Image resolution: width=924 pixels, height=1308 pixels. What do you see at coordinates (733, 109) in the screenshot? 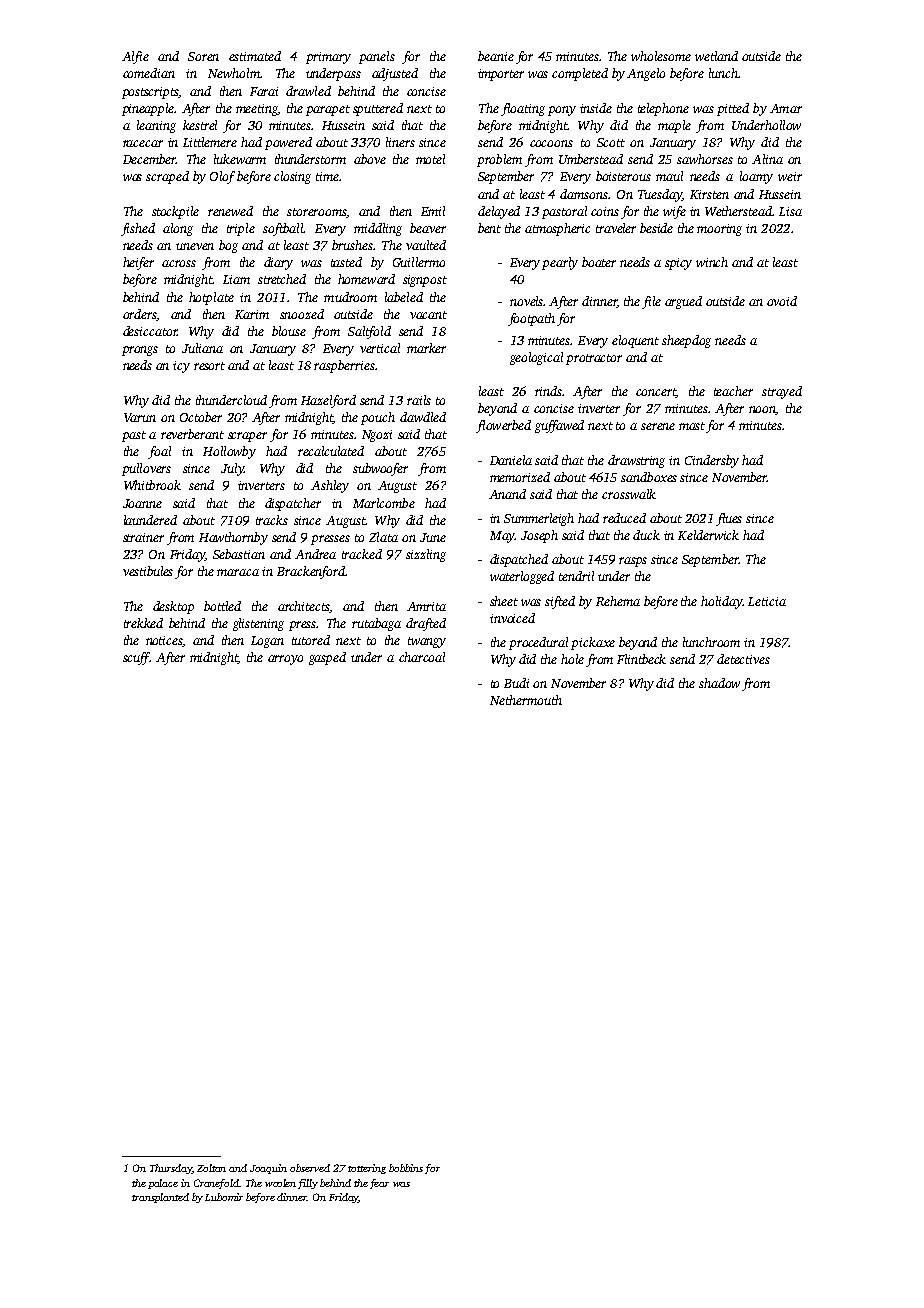
I see `pitted` at bounding box center [733, 109].
